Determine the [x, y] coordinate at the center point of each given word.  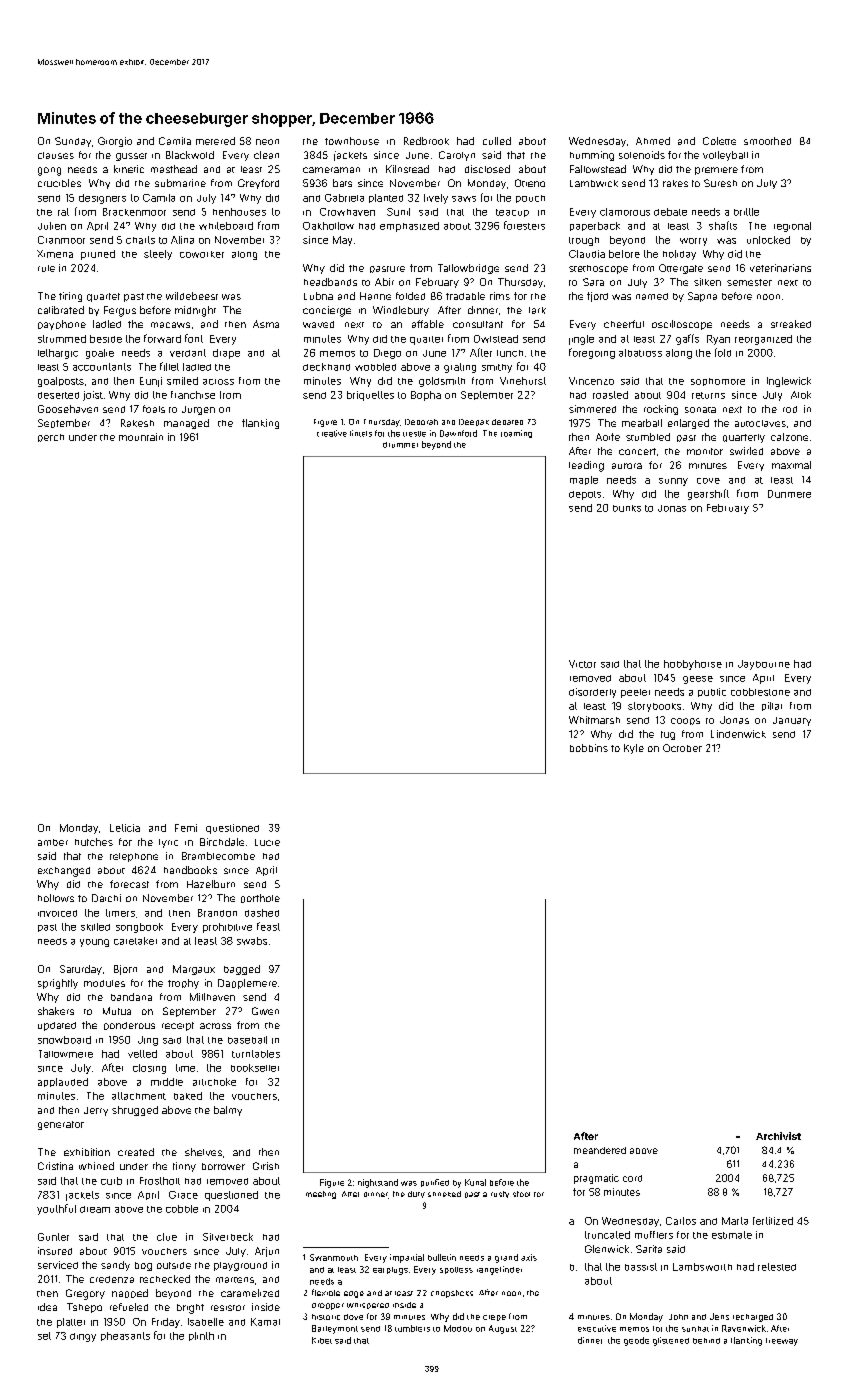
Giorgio [115, 142]
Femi [186, 828]
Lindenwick [738, 734]
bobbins [589, 748]
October [682, 748]
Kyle [634, 749]
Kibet [322, 1340]
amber [53, 842]
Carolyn [457, 156]
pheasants [125, 1336]
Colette [719, 141]
